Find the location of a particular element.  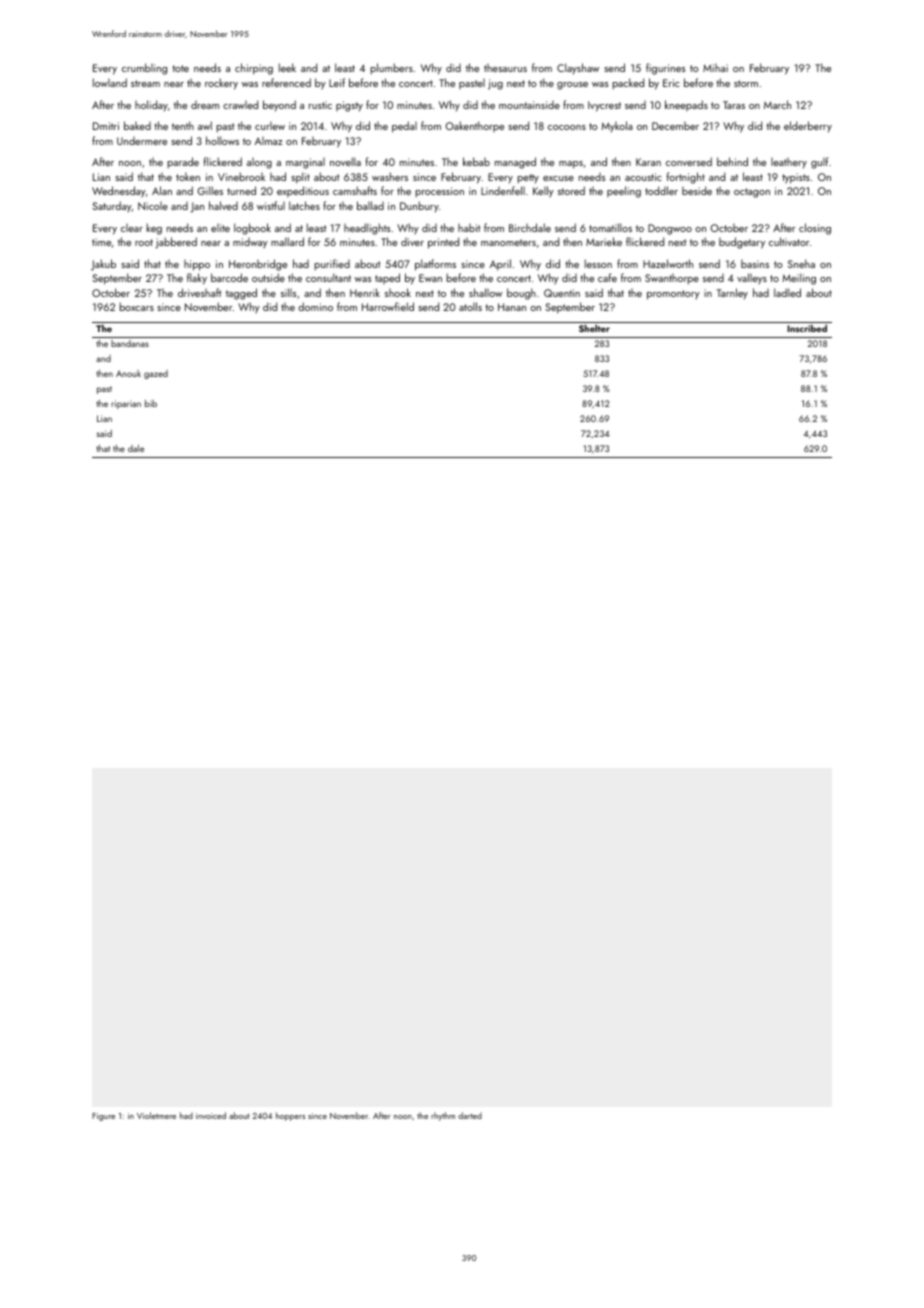

thesaurus is located at coordinates (505, 68).
